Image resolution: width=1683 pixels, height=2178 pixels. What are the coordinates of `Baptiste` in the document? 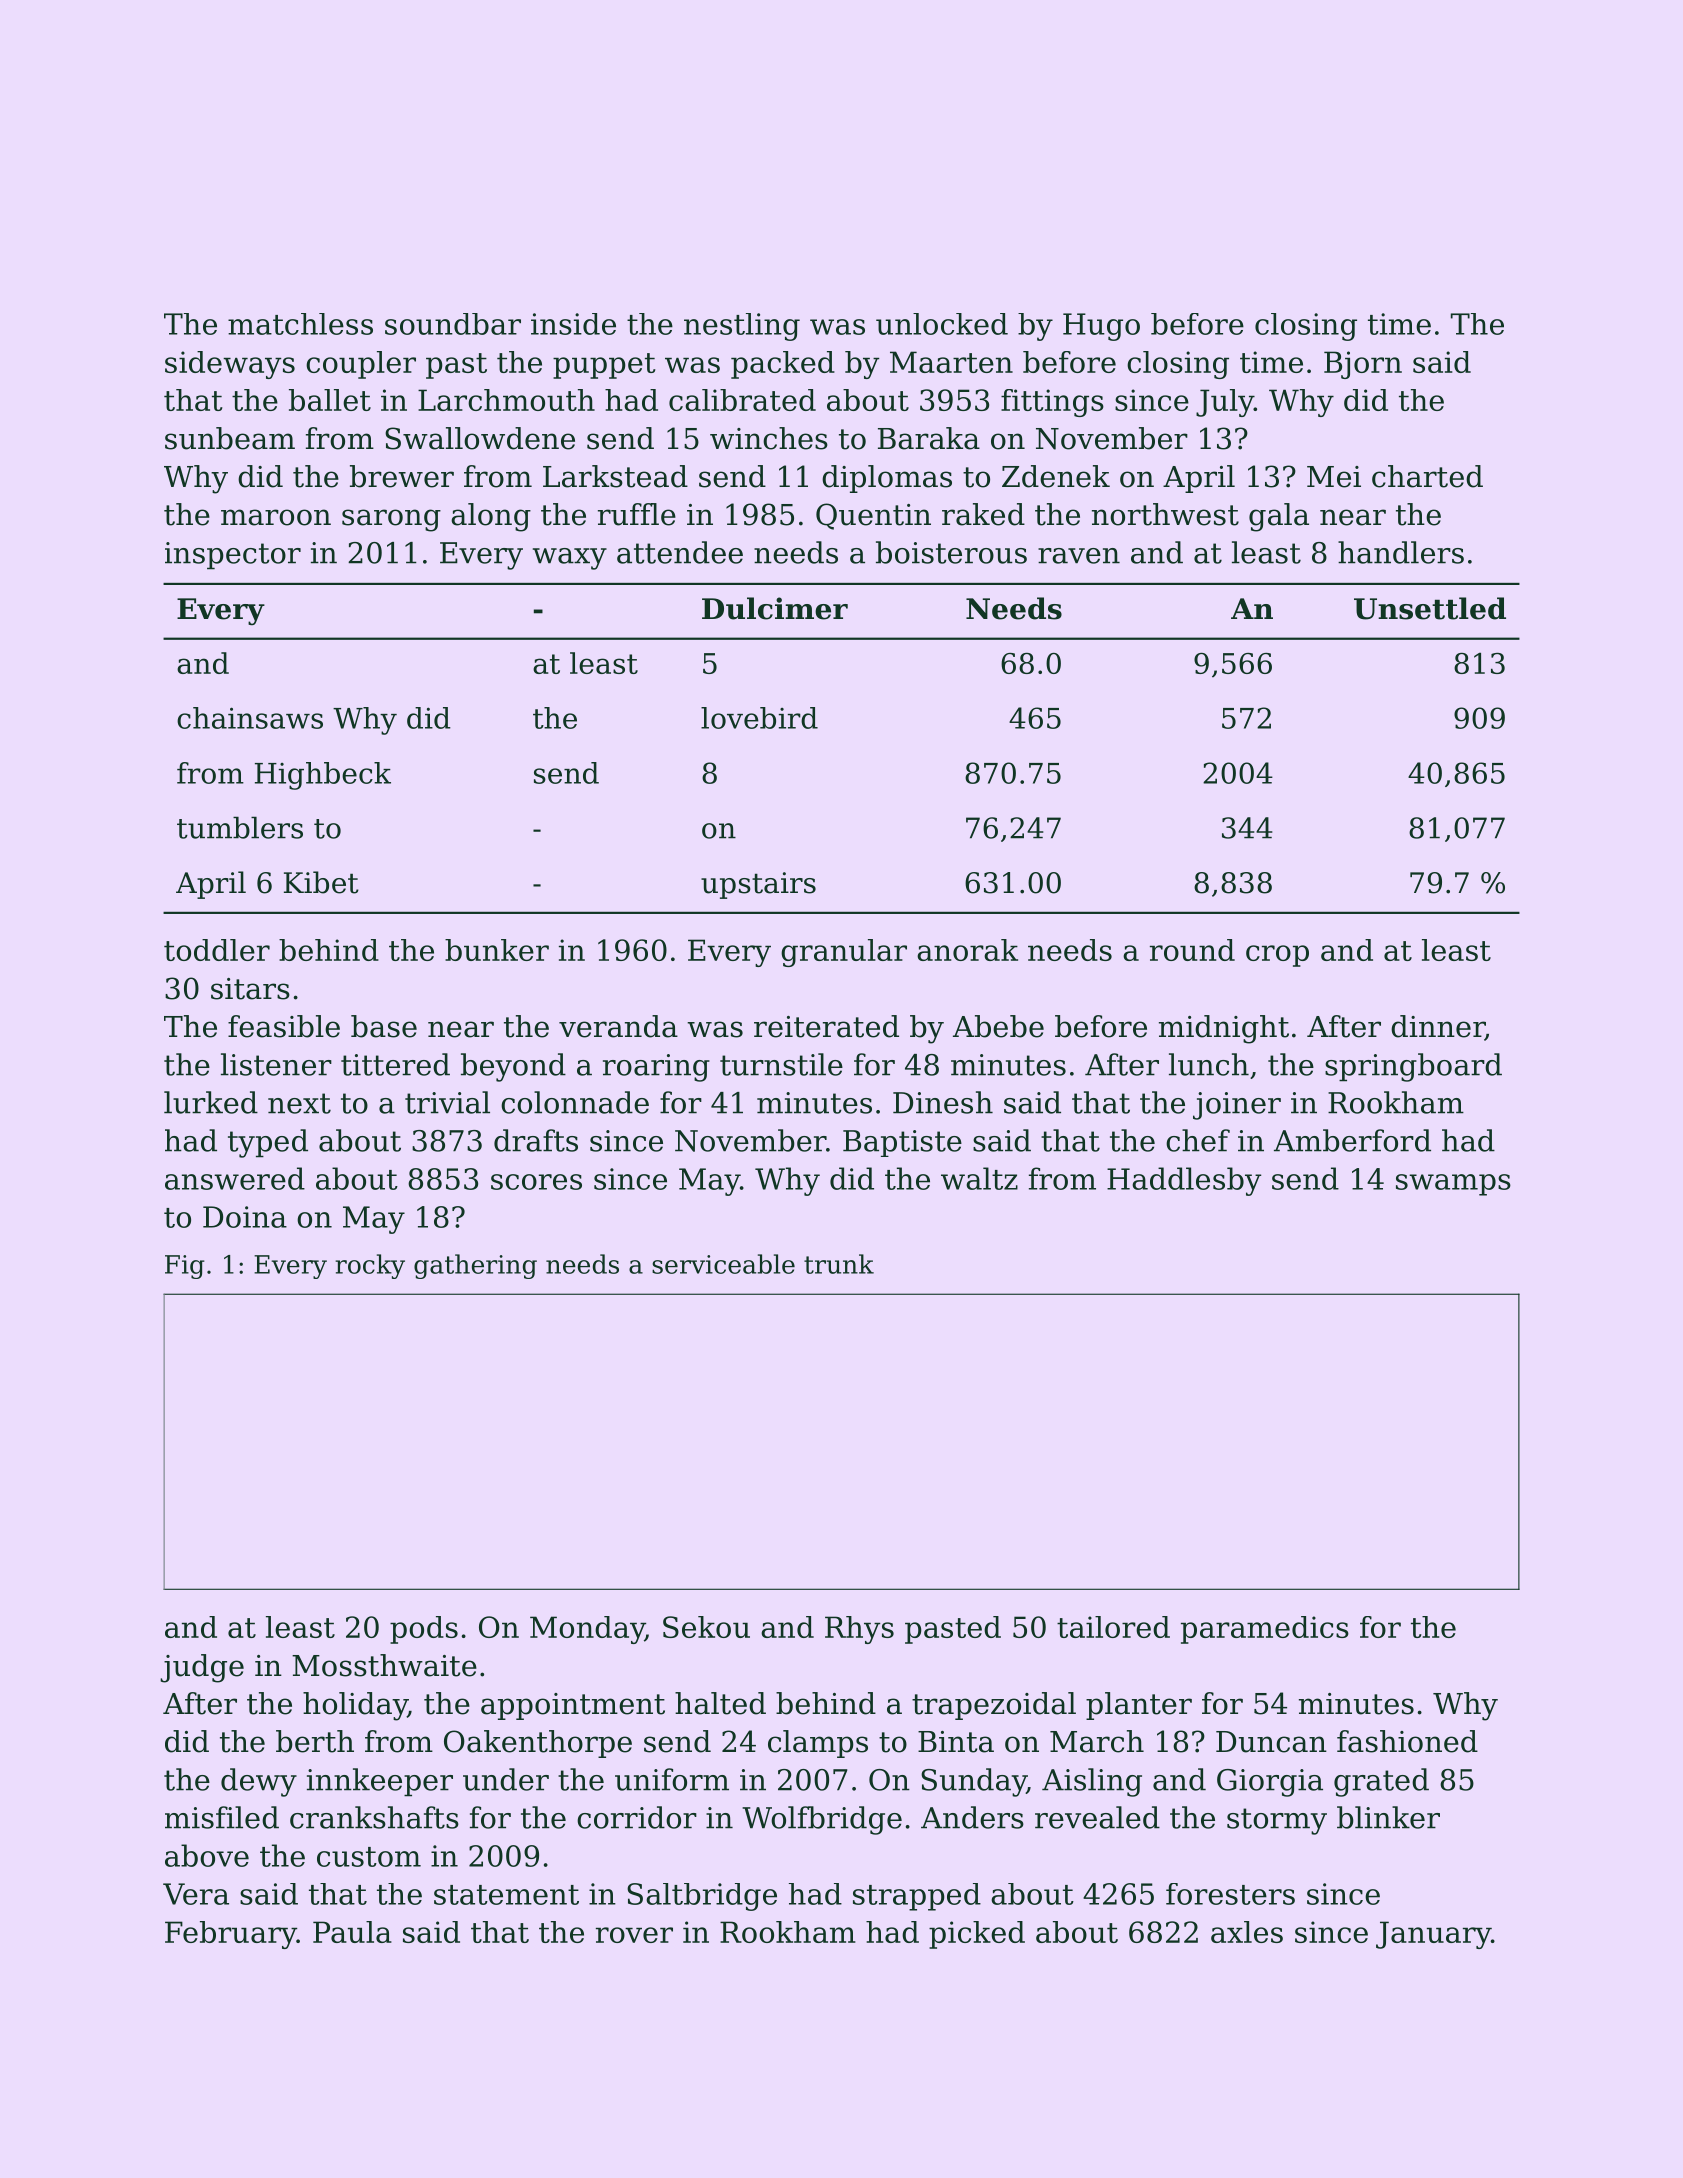 It's located at (902, 1143).
